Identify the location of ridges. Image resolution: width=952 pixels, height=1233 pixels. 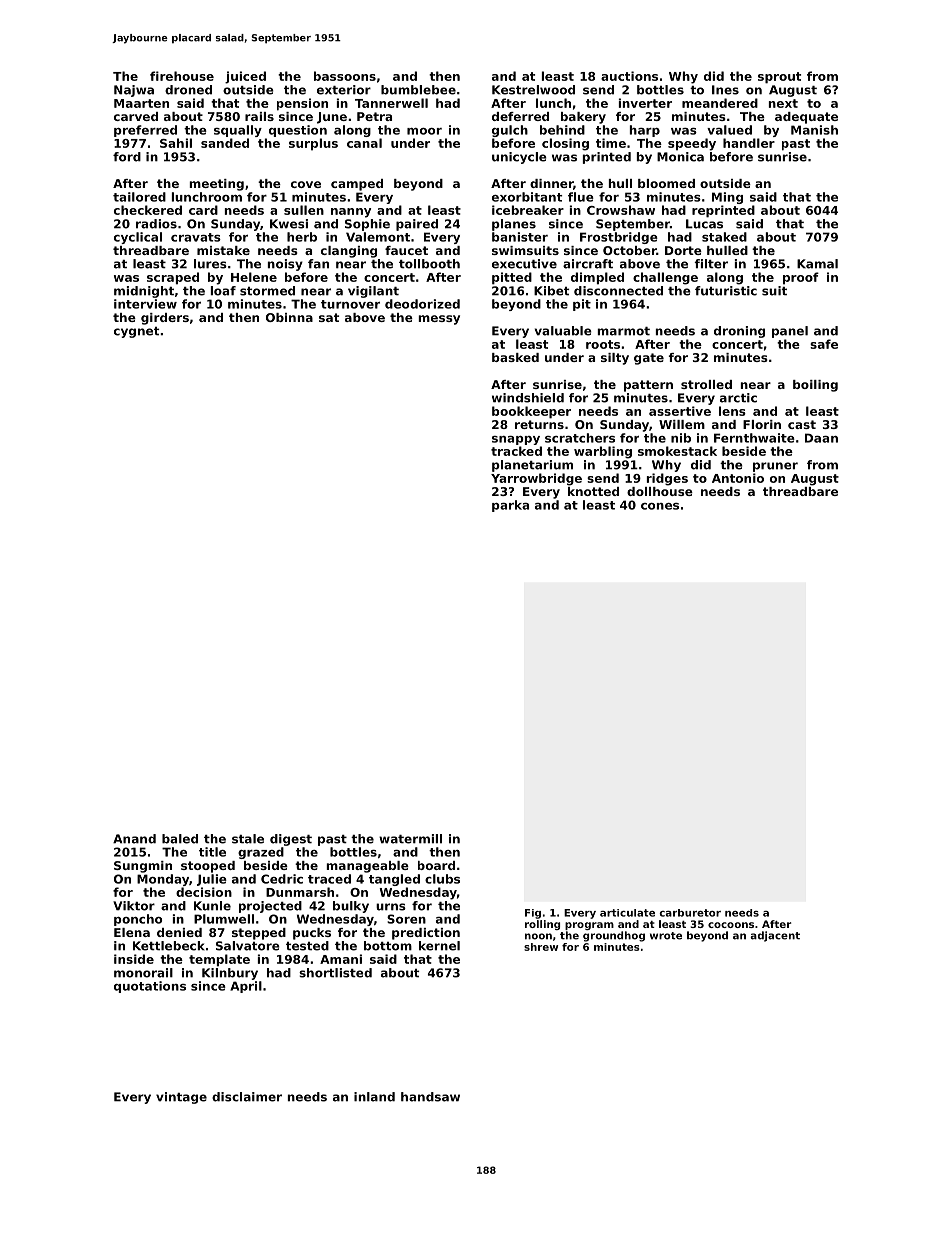
(667, 479).
